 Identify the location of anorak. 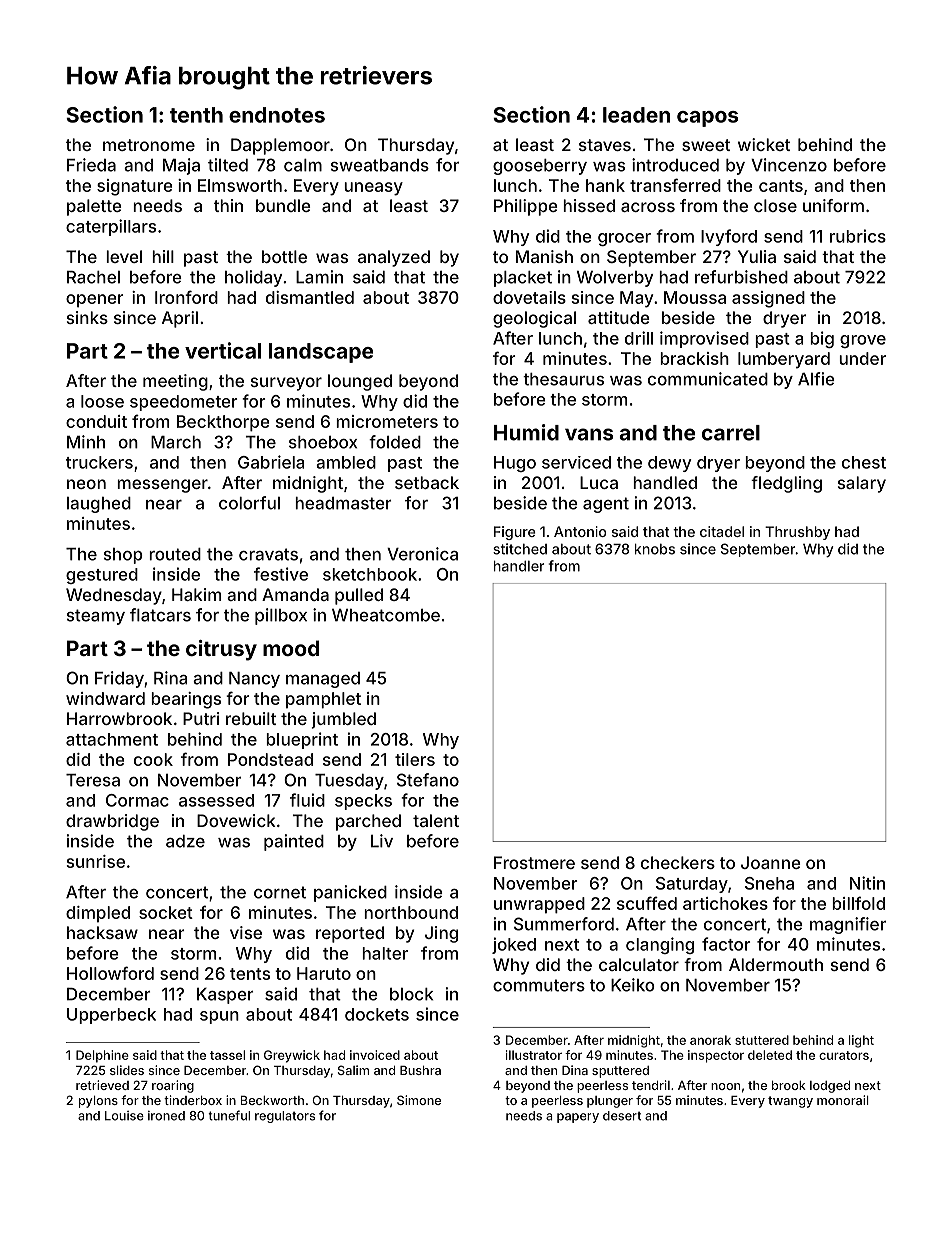
(710, 1040).
